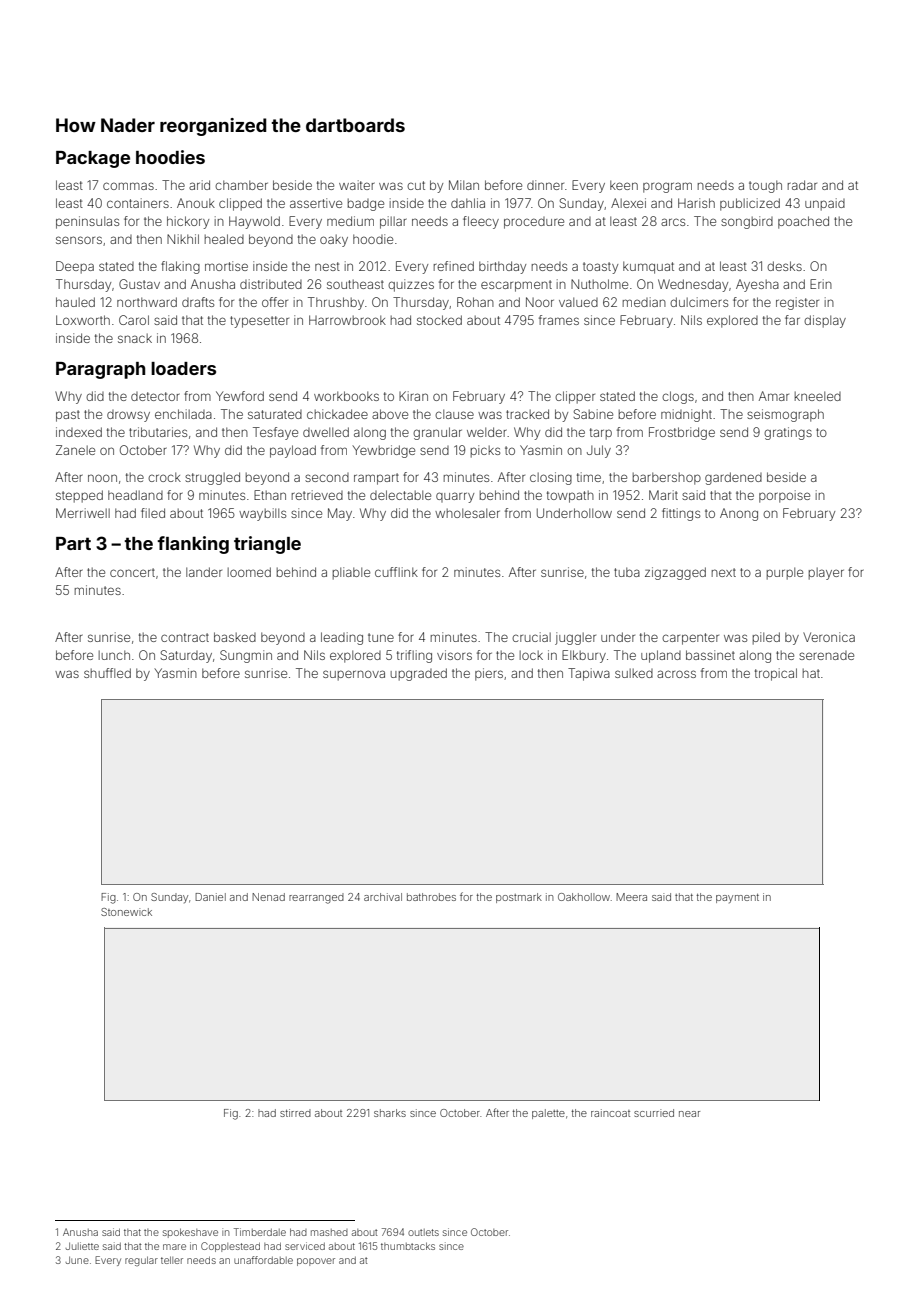  What do you see at coordinates (737, 898) in the screenshot?
I see `payment` at bounding box center [737, 898].
